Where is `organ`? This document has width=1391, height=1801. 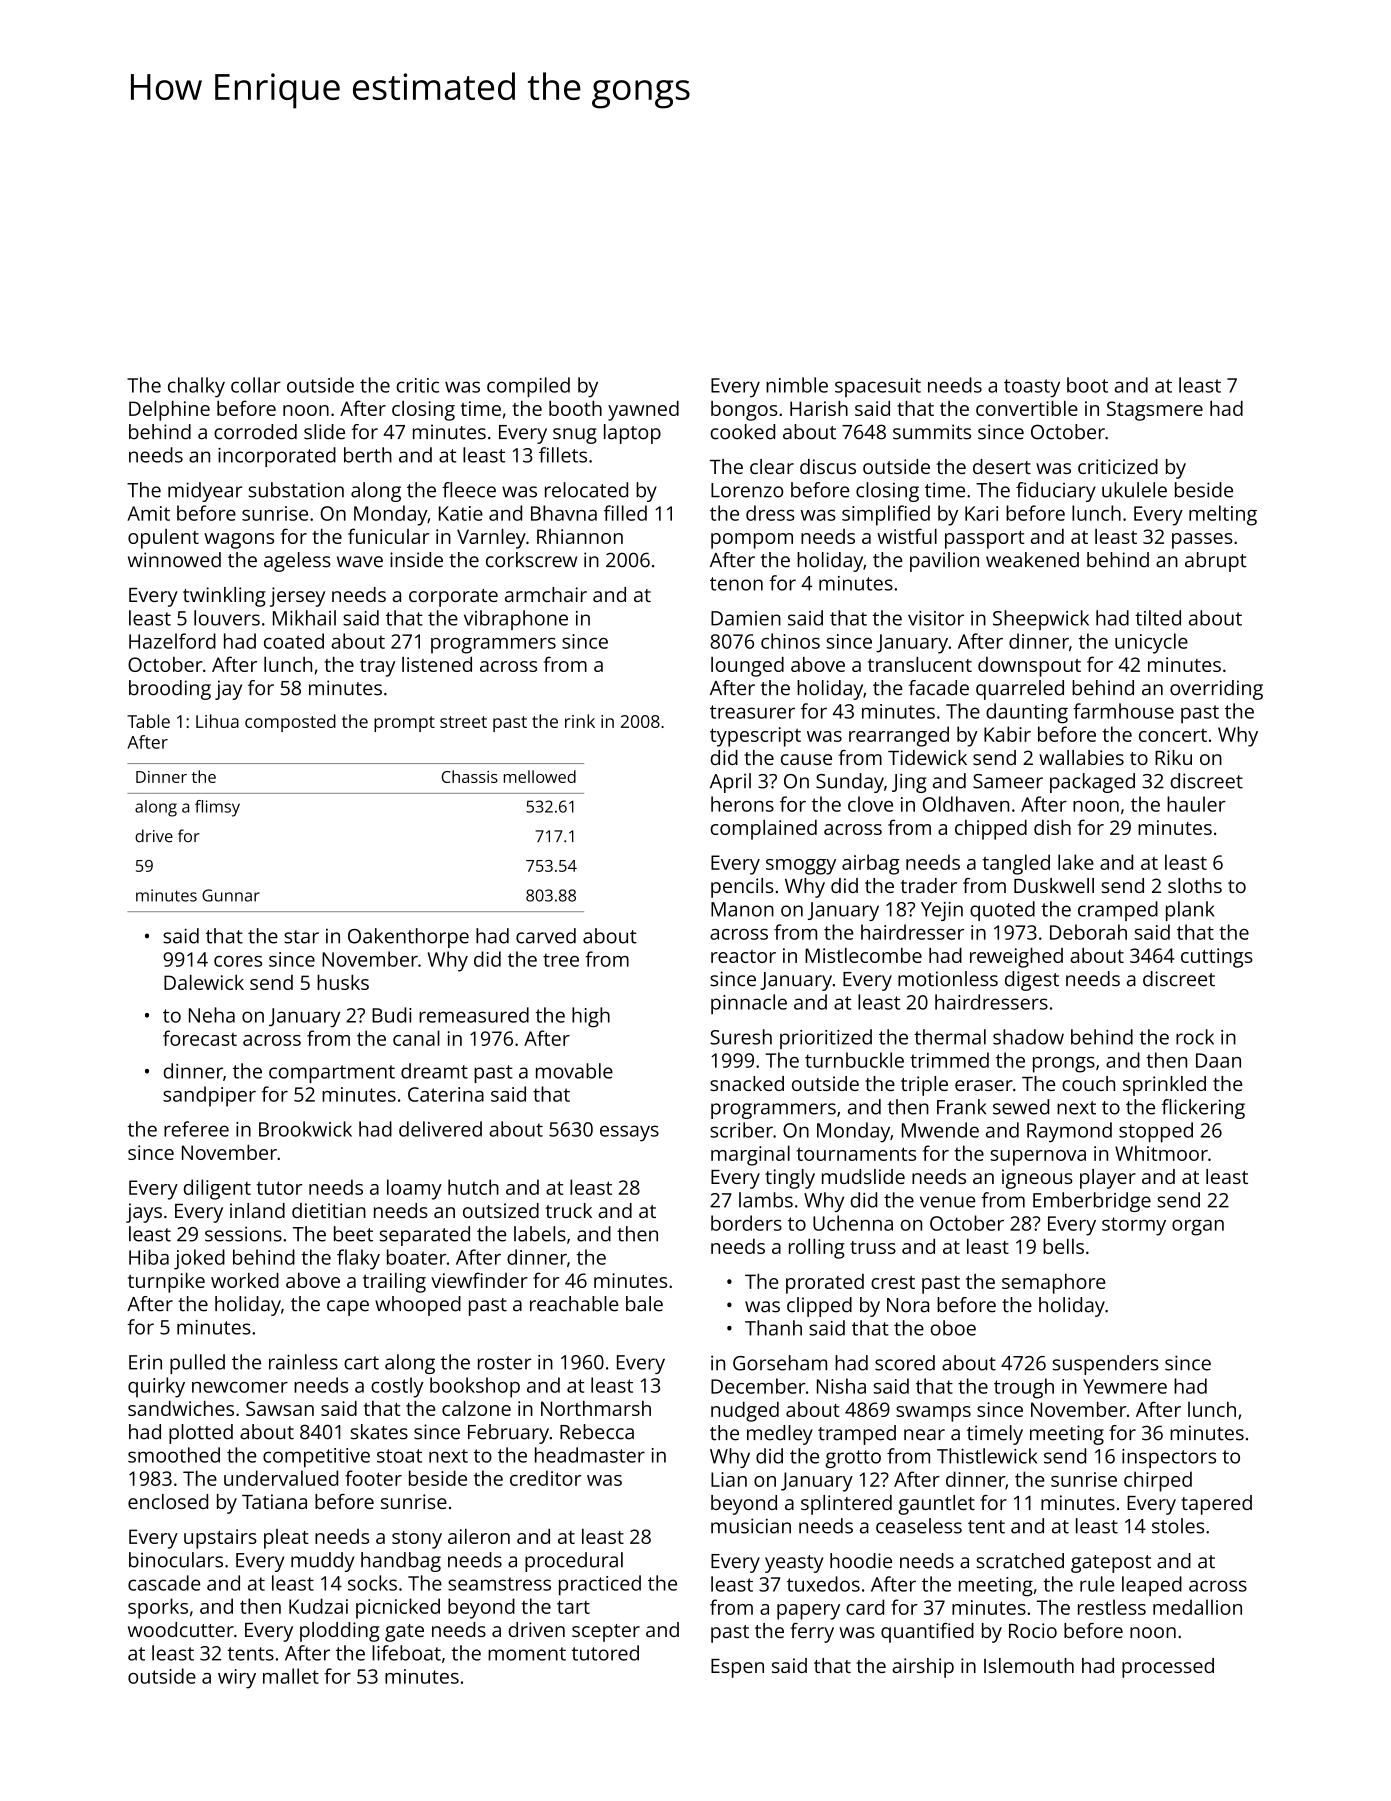 organ is located at coordinates (1198, 1228).
